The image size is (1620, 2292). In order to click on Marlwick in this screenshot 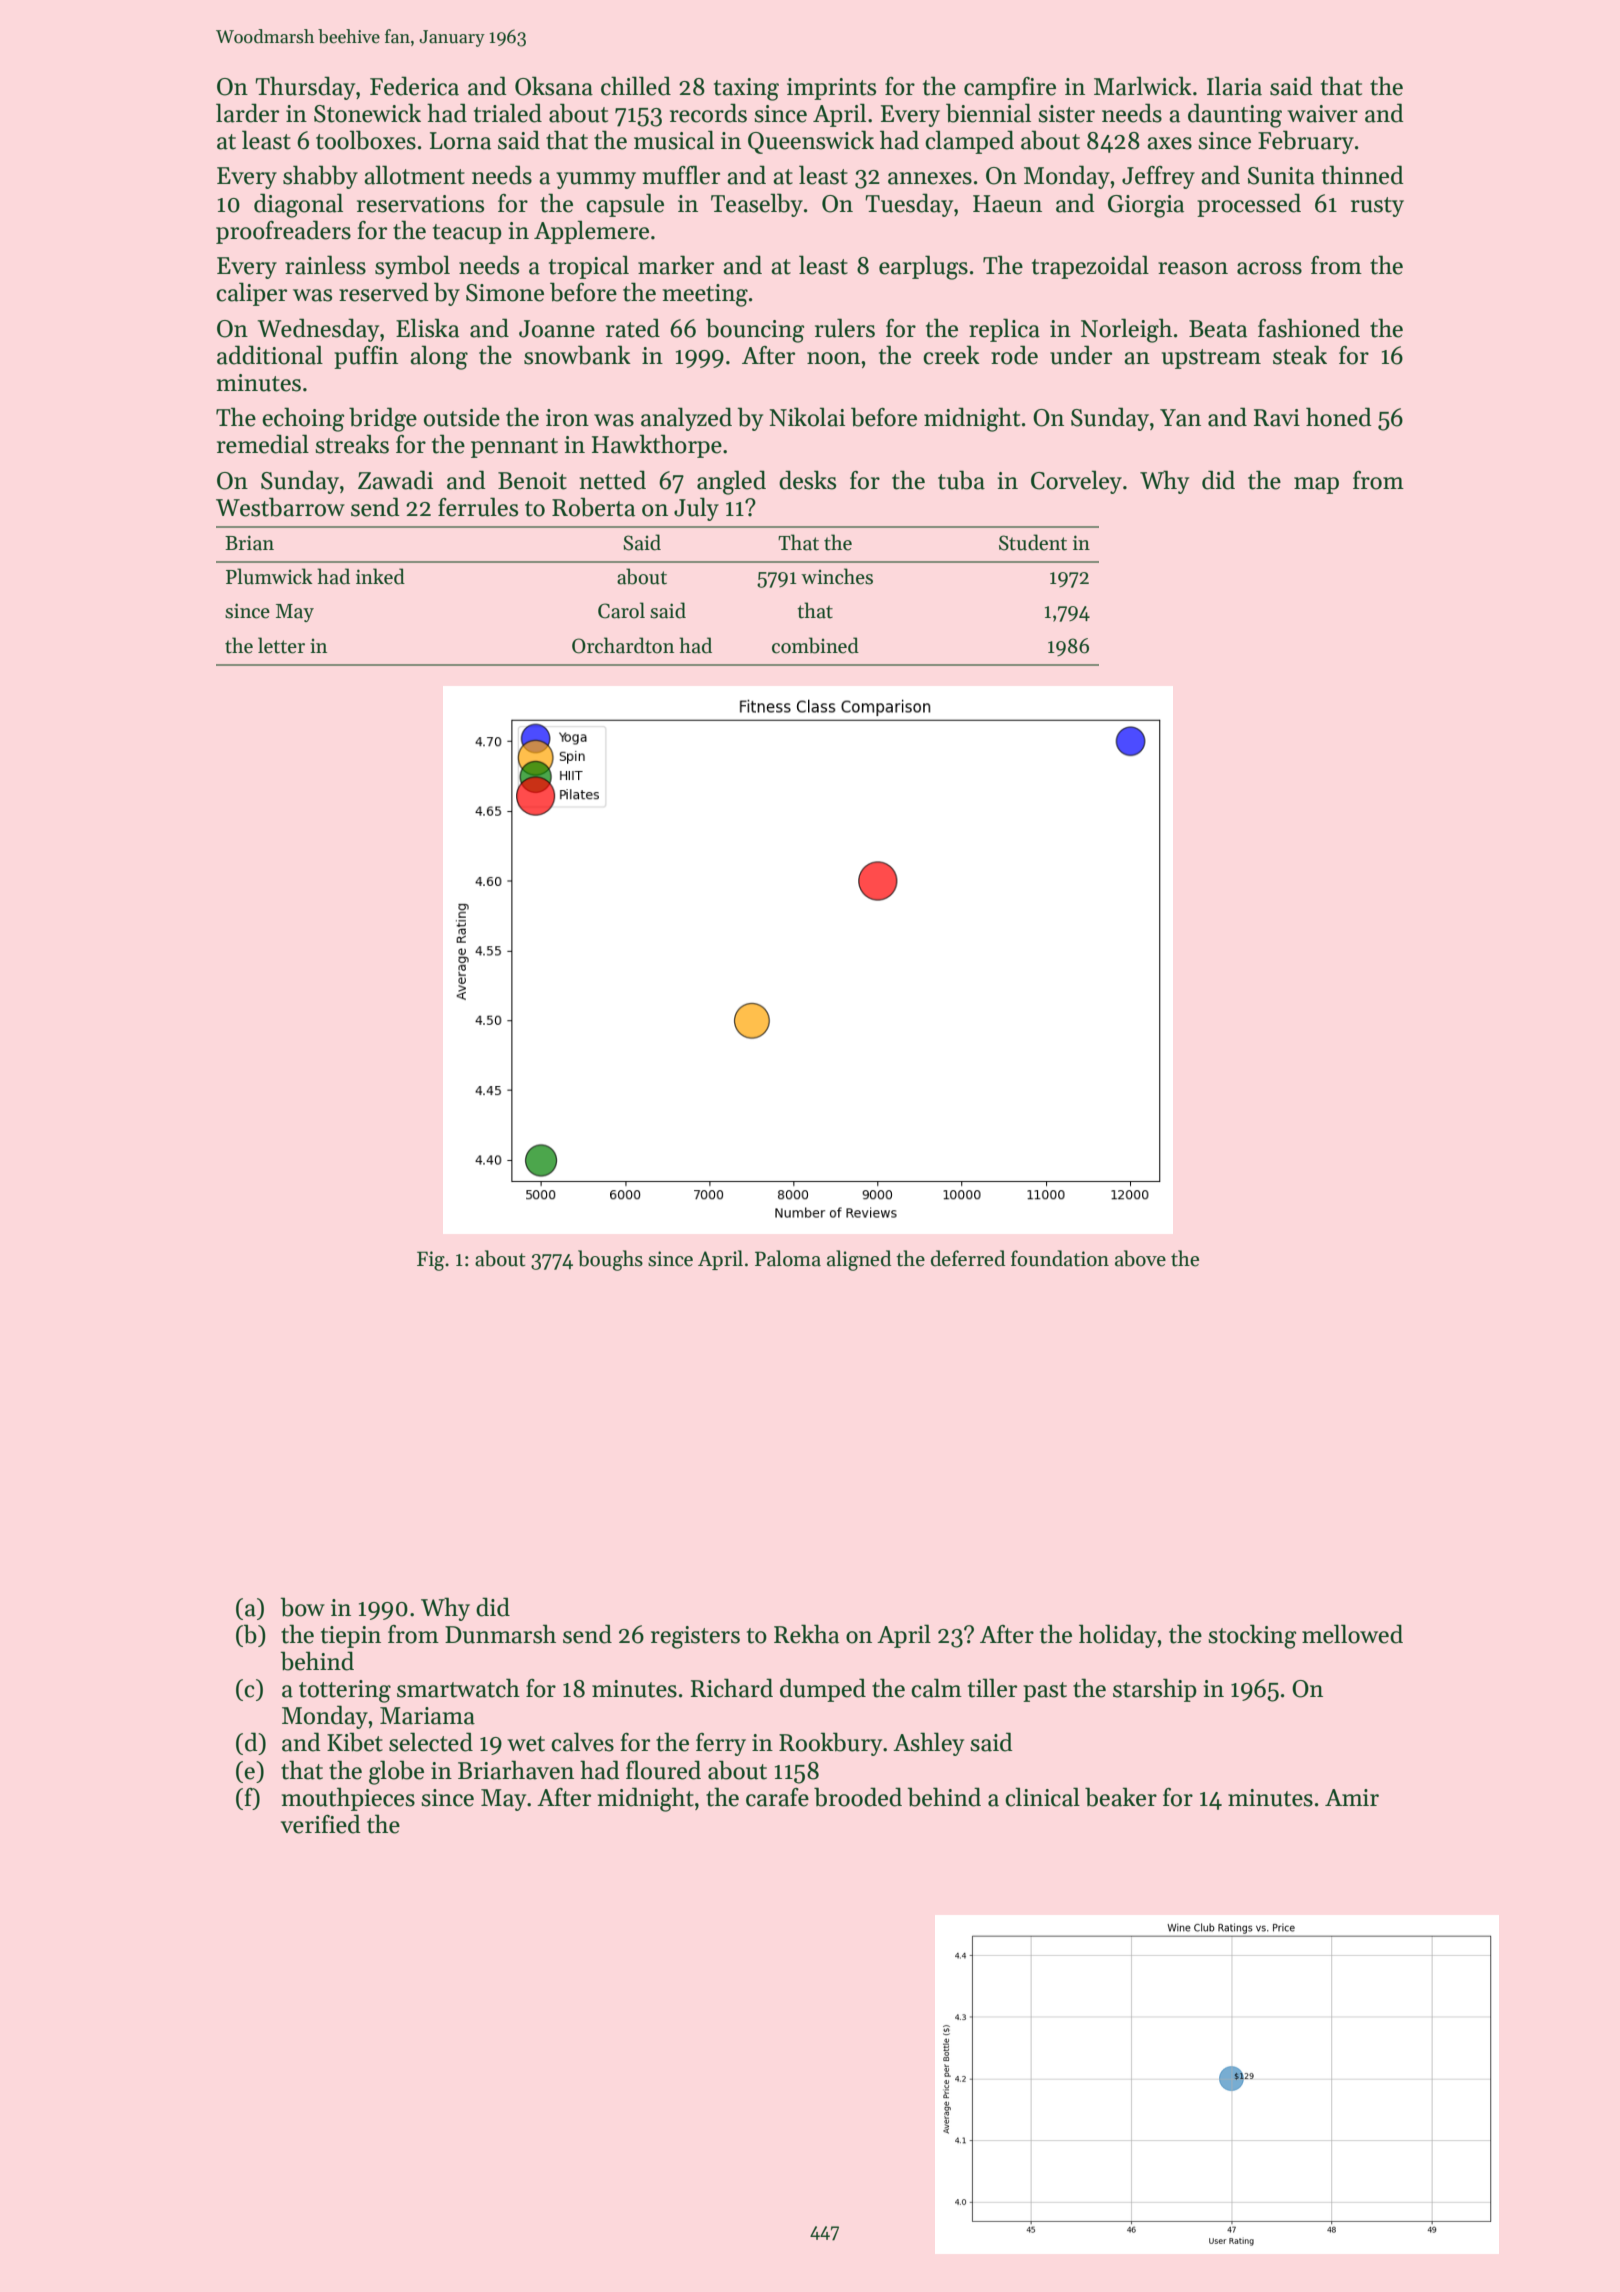, I will do `click(1143, 86)`.
